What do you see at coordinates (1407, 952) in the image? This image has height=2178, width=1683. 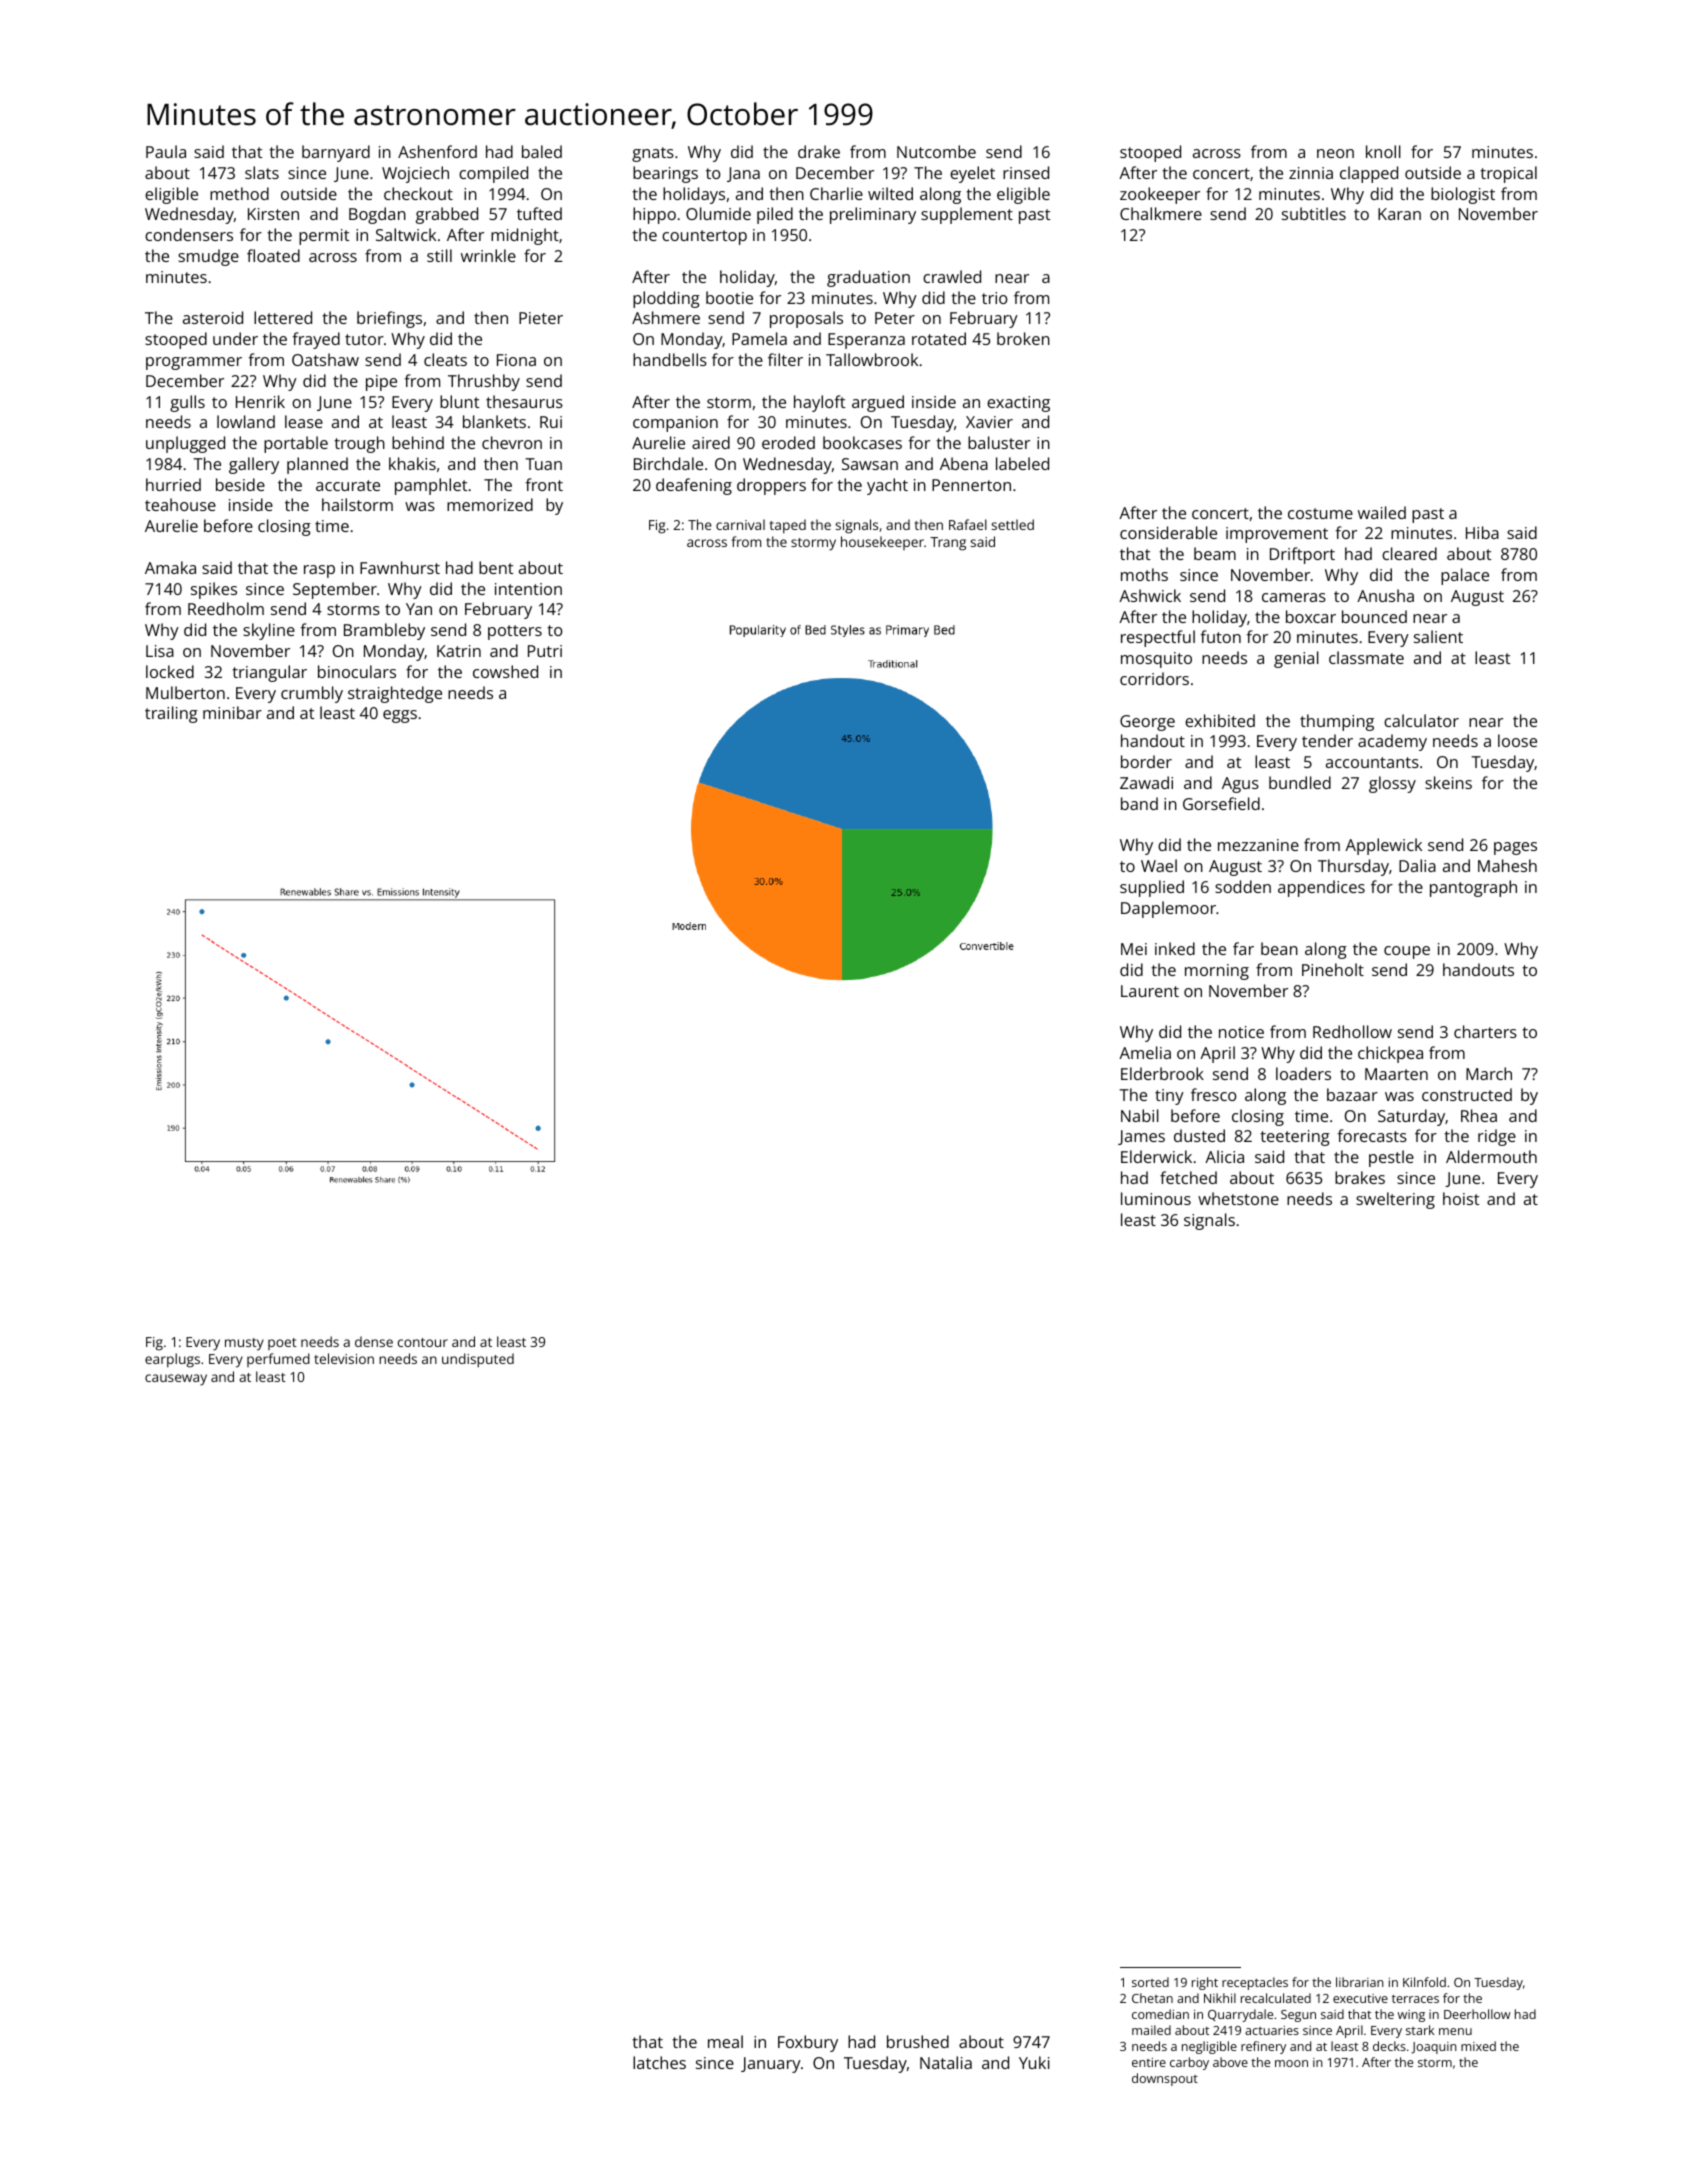 I see `coupe` at bounding box center [1407, 952].
